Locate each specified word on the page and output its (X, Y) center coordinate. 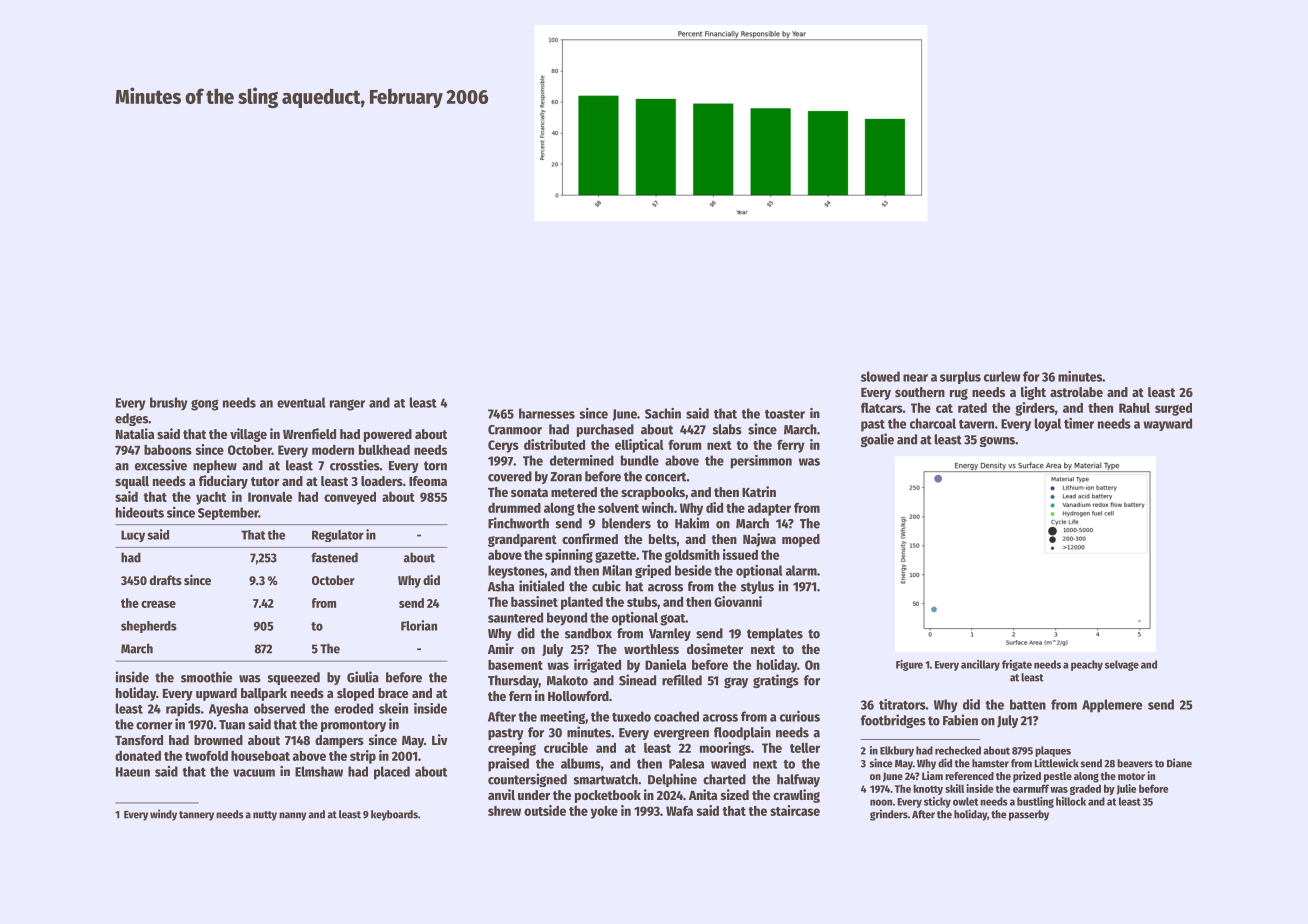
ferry (791, 446)
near (915, 378)
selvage (1122, 665)
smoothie (206, 677)
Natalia (135, 433)
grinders (889, 815)
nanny (293, 816)
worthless (651, 649)
